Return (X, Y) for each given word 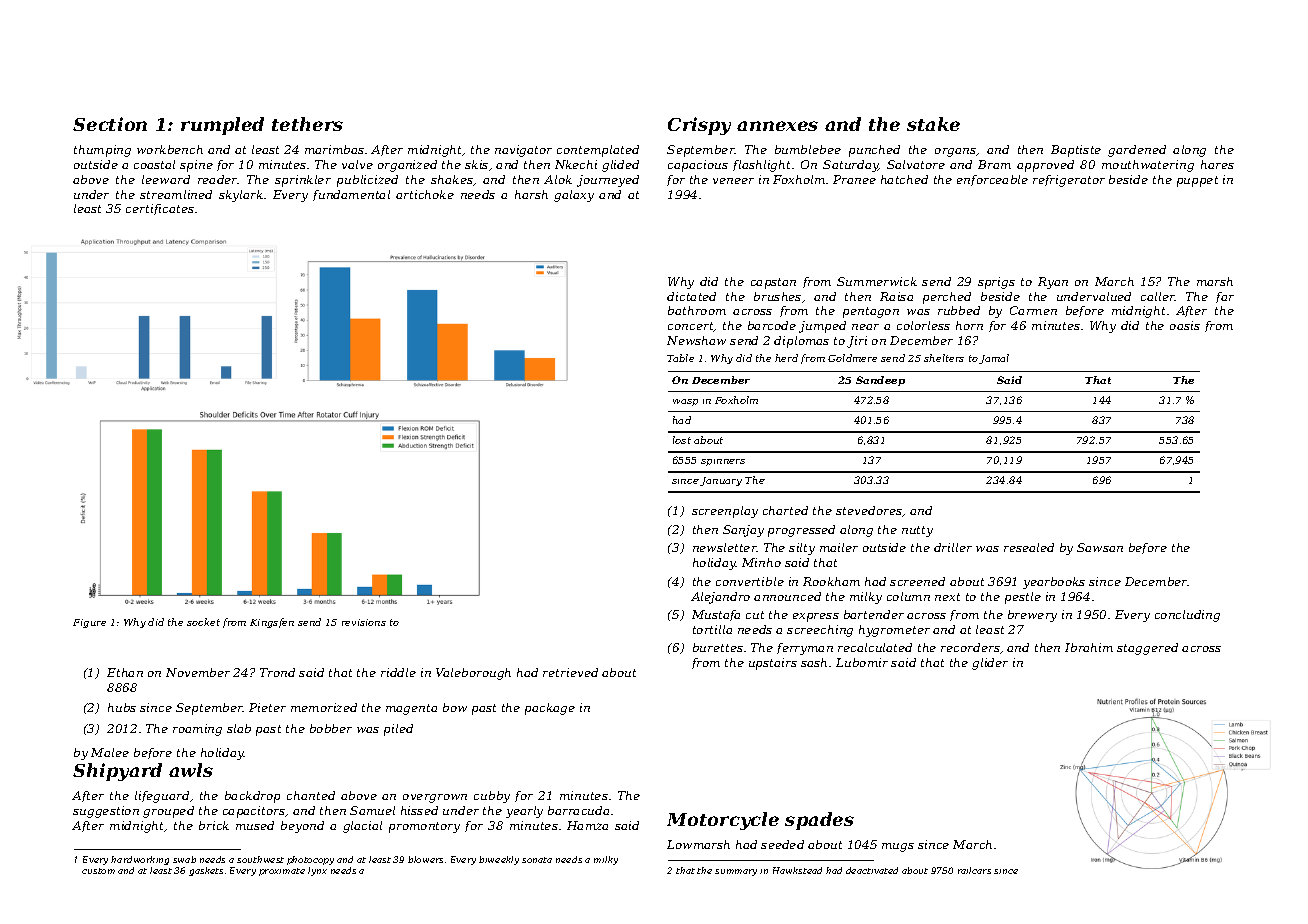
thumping (102, 151)
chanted (311, 795)
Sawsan (1100, 547)
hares (1217, 164)
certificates (160, 209)
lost (682, 440)
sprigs (996, 283)
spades (819, 821)
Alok (558, 179)
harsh (531, 194)
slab (239, 728)
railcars (974, 870)
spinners (723, 462)
